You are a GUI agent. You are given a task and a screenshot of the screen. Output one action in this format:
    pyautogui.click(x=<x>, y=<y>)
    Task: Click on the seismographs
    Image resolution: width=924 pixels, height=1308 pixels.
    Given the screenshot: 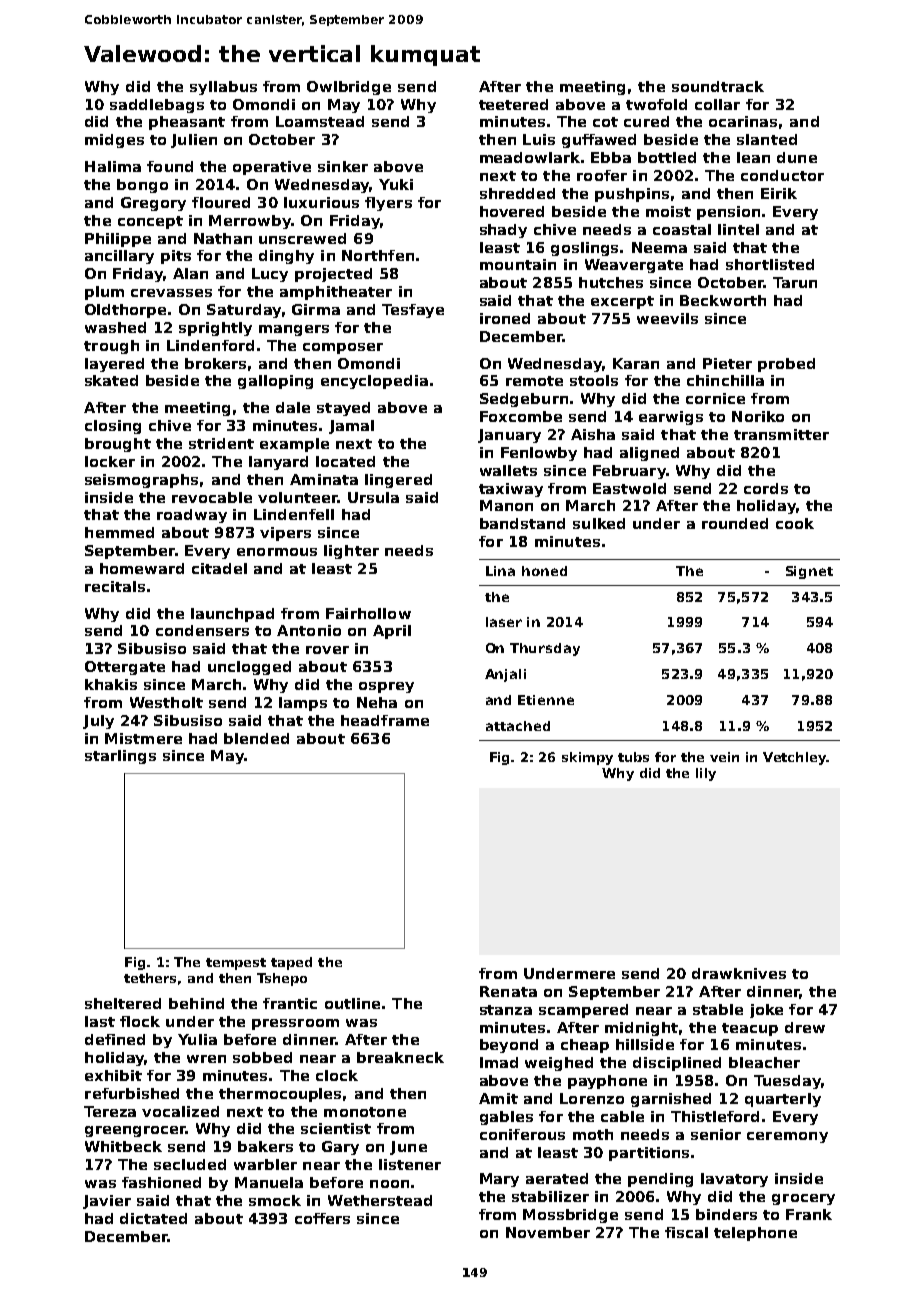 What is the action you would take?
    pyautogui.click(x=141, y=481)
